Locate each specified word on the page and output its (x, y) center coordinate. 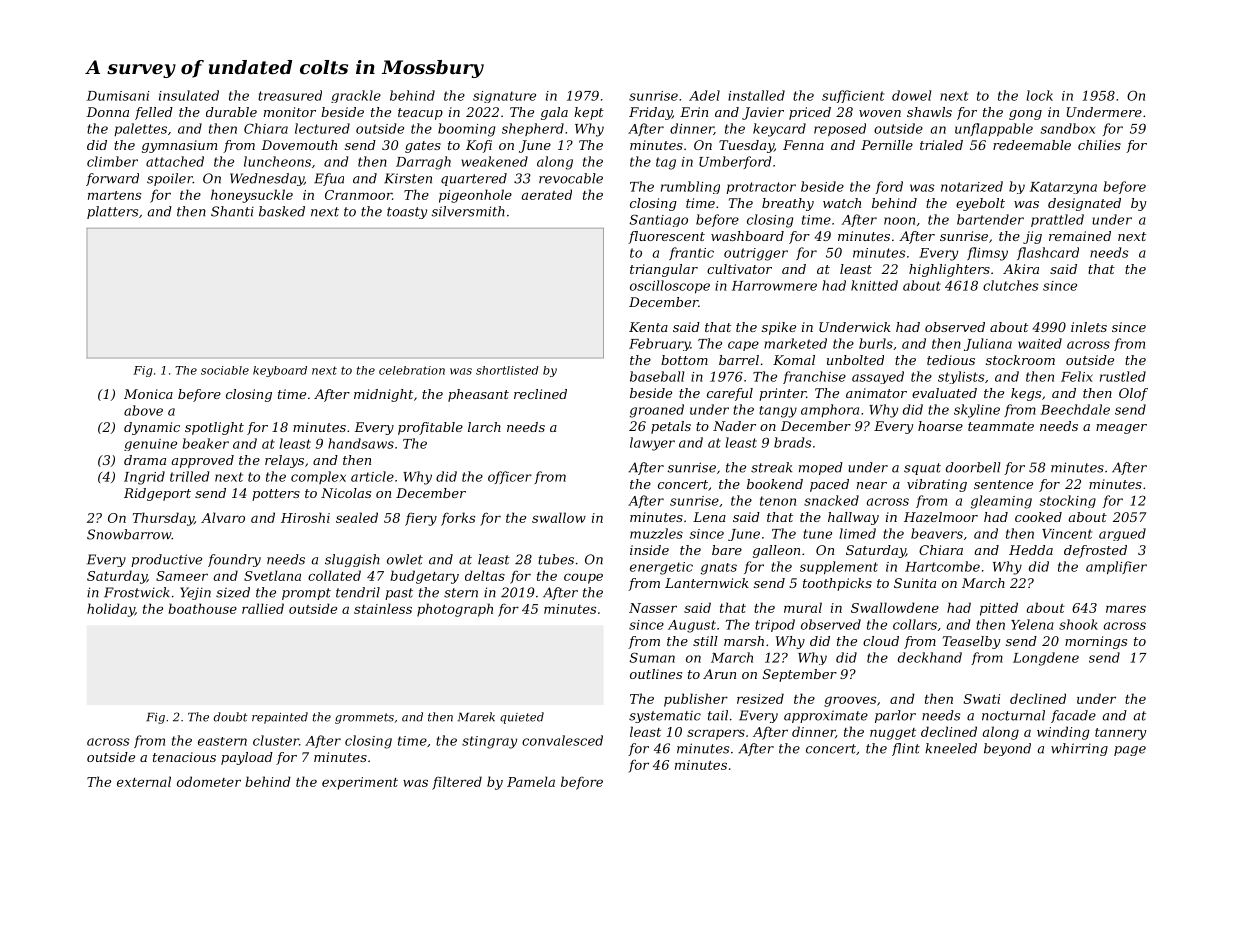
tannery (1120, 734)
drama (145, 460)
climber (112, 161)
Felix (1077, 376)
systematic (665, 716)
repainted (280, 718)
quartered (474, 179)
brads (792, 442)
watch (842, 203)
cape (743, 346)
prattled (1057, 220)
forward (112, 179)
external (144, 781)
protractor (761, 188)
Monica (148, 394)
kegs (1026, 394)
